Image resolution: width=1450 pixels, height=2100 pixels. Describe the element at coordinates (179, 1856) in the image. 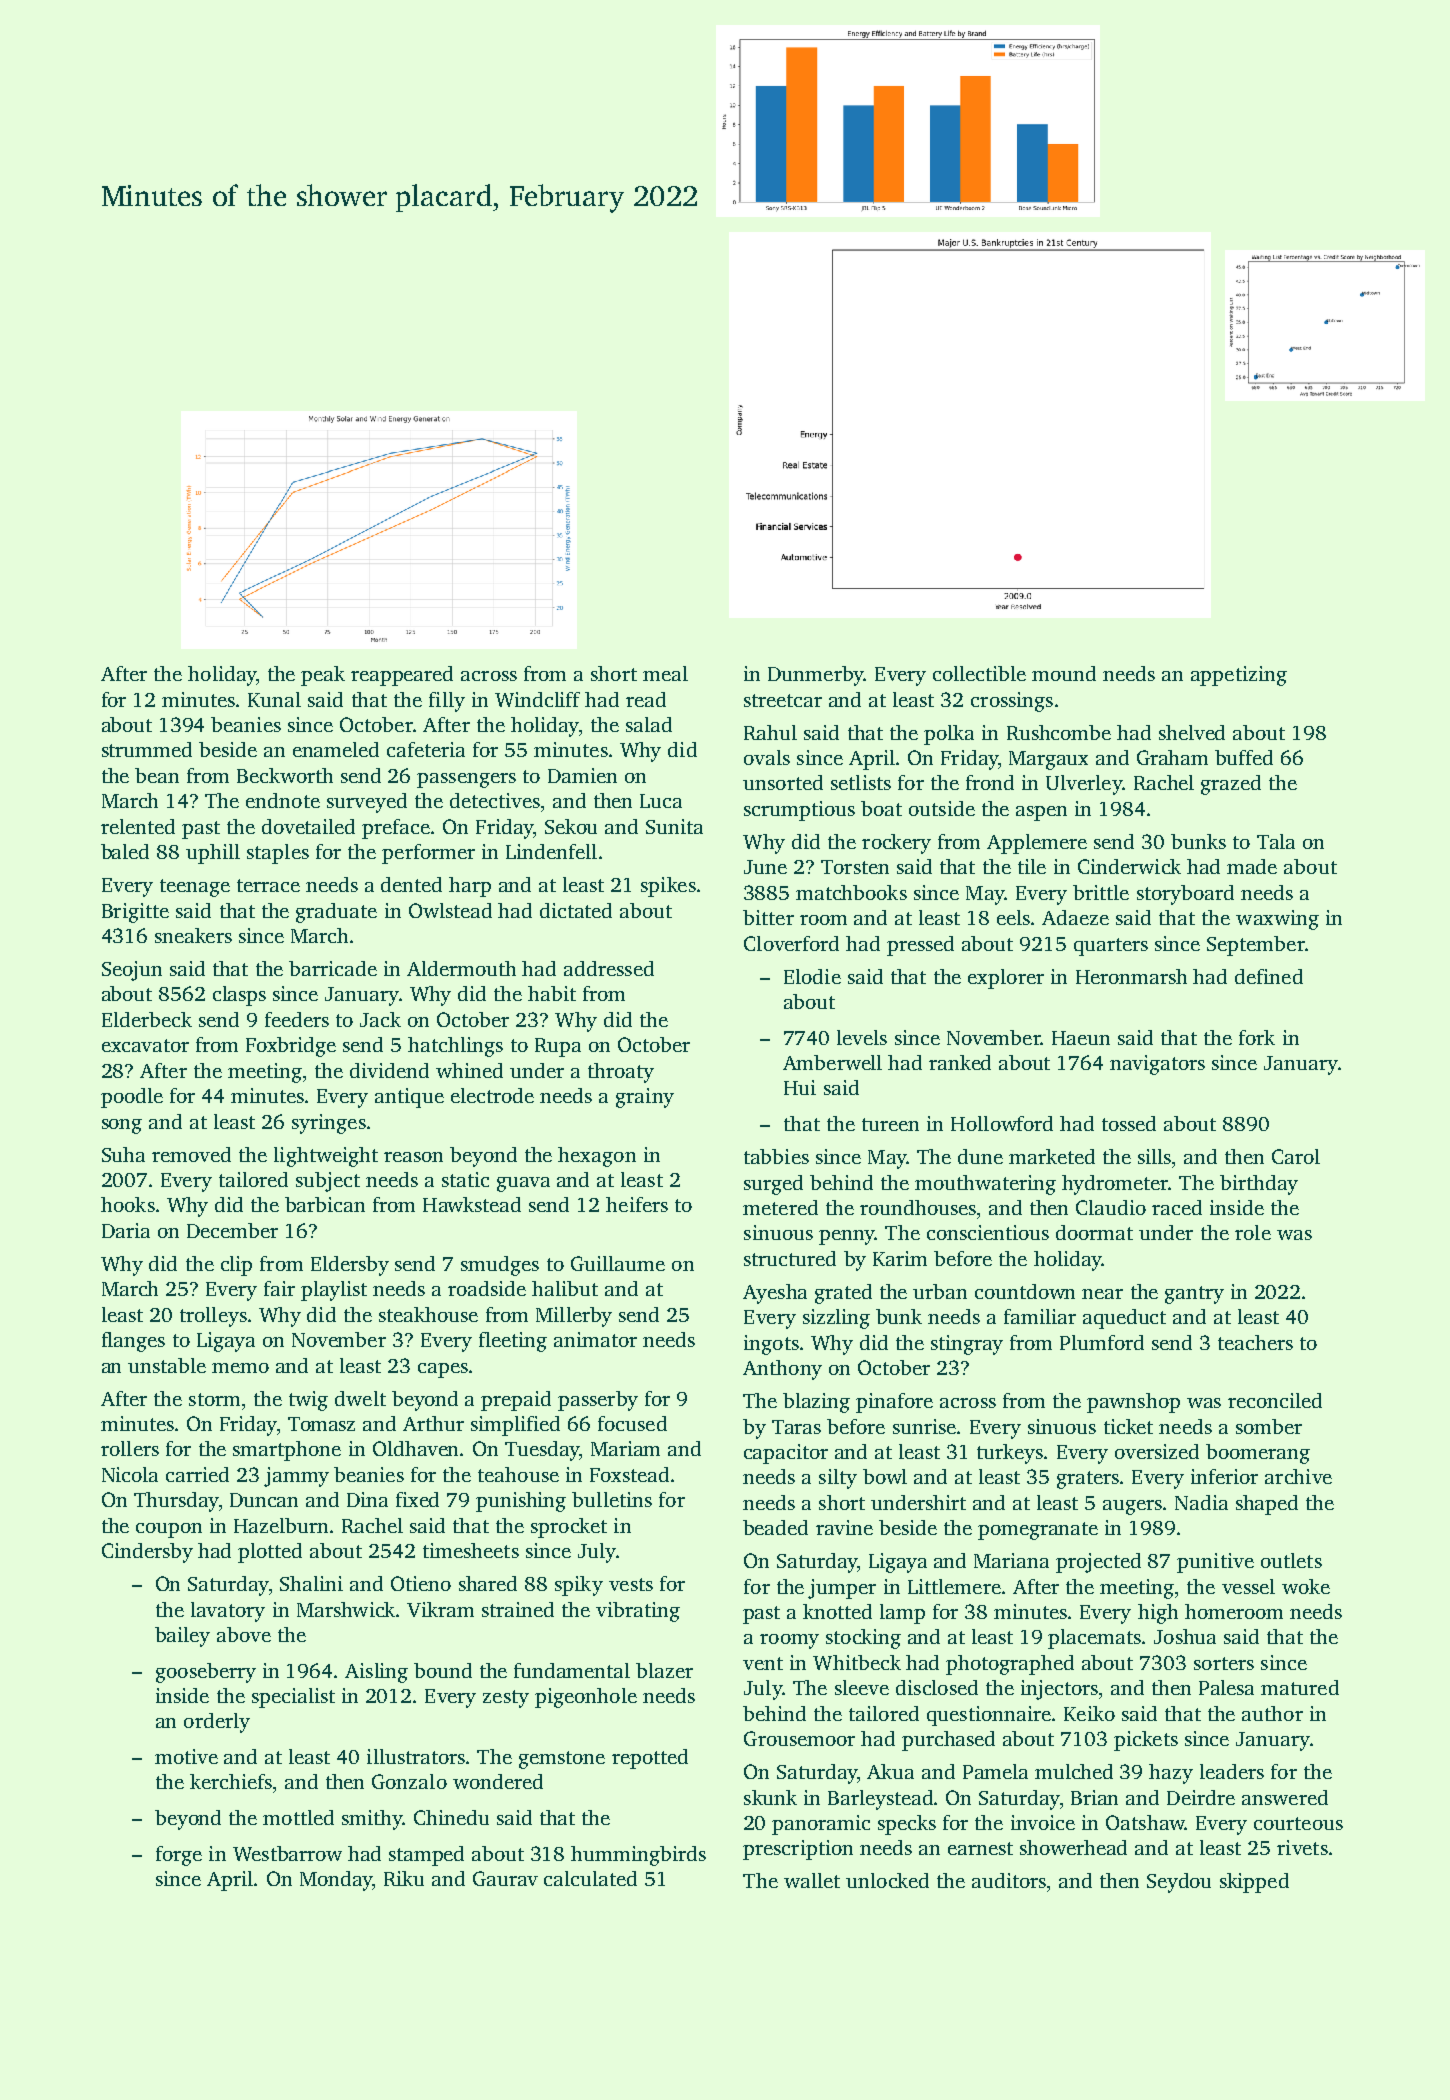

I see `forge` at that location.
